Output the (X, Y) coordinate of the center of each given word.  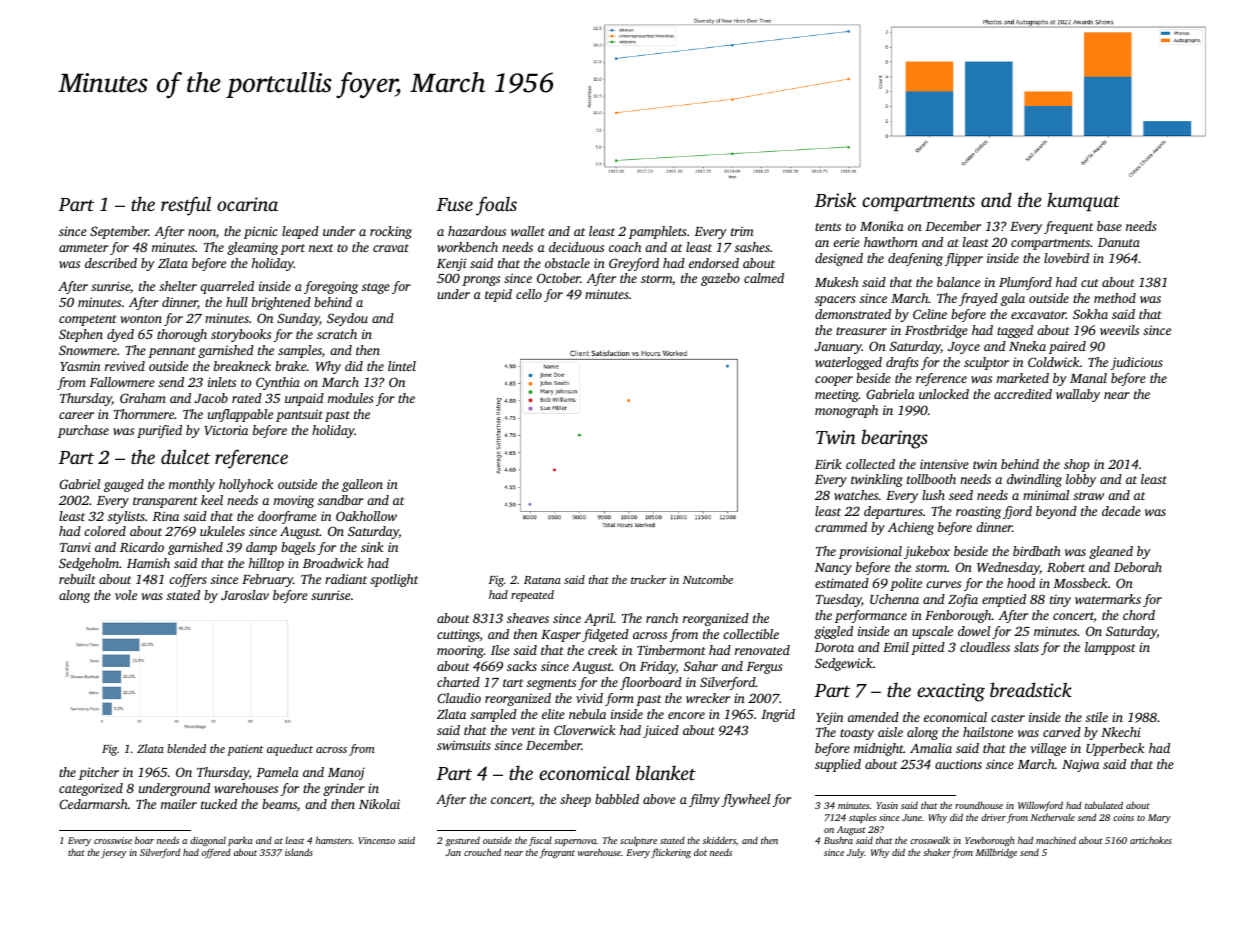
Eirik (828, 464)
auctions (958, 764)
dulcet (186, 456)
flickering (671, 853)
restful (186, 206)
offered (216, 853)
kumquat (1083, 201)
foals (496, 206)
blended (186, 748)
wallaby (1078, 395)
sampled (493, 715)
